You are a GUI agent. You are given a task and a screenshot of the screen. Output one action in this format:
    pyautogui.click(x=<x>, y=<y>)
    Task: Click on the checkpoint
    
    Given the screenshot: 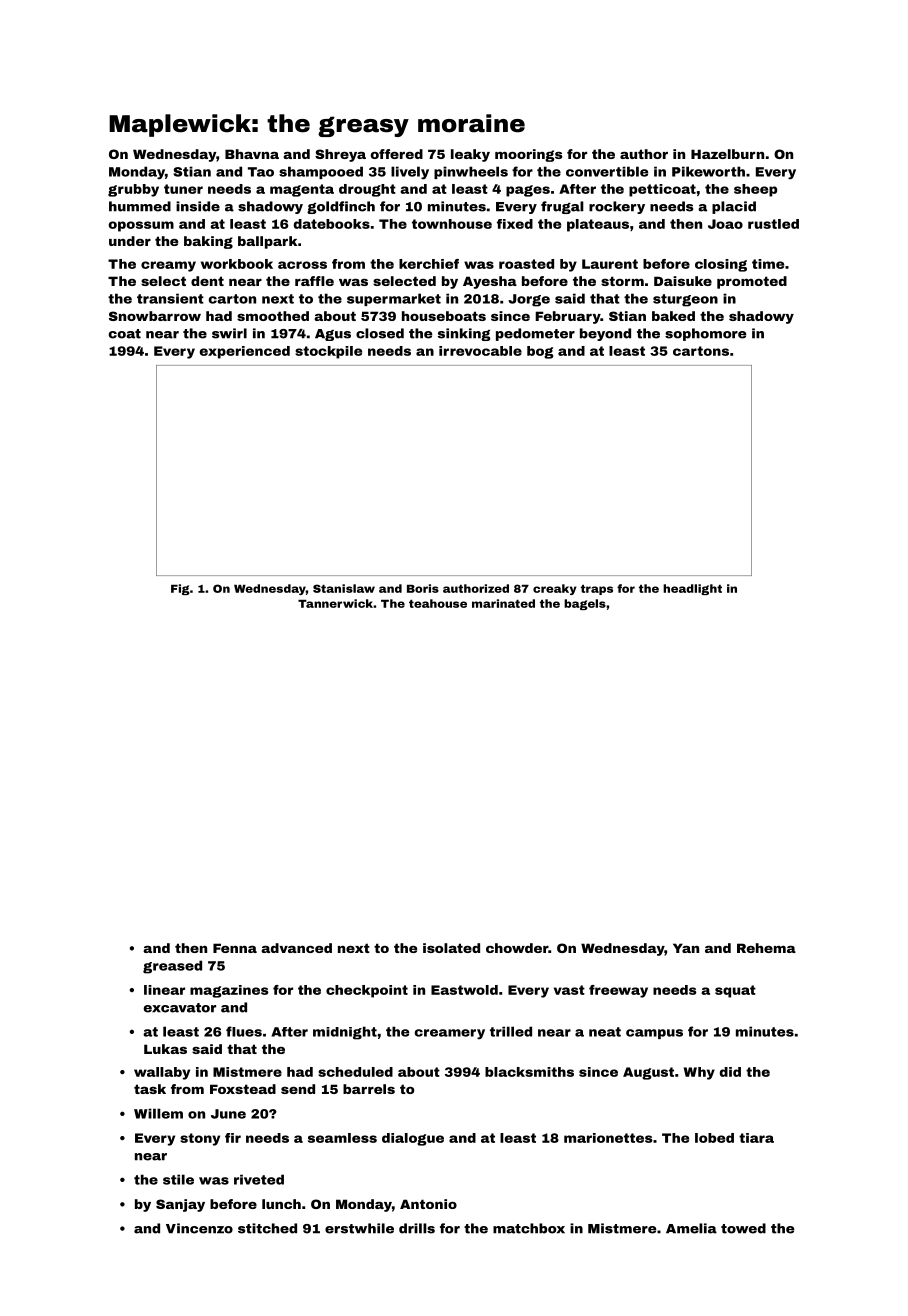 What is the action you would take?
    pyautogui.click(x=367, y=991)
